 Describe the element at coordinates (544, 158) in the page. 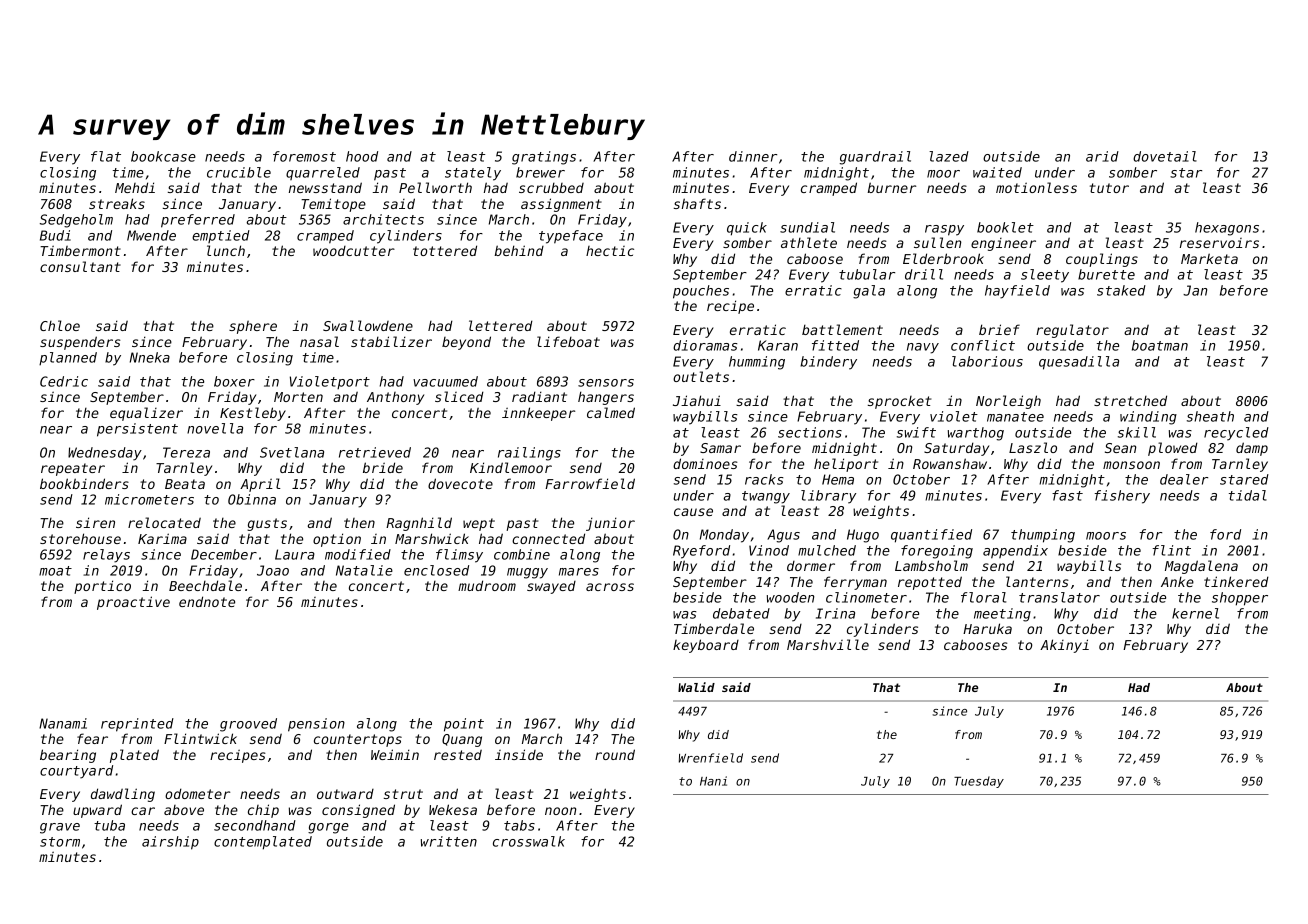

I see `gratings` at that location.
